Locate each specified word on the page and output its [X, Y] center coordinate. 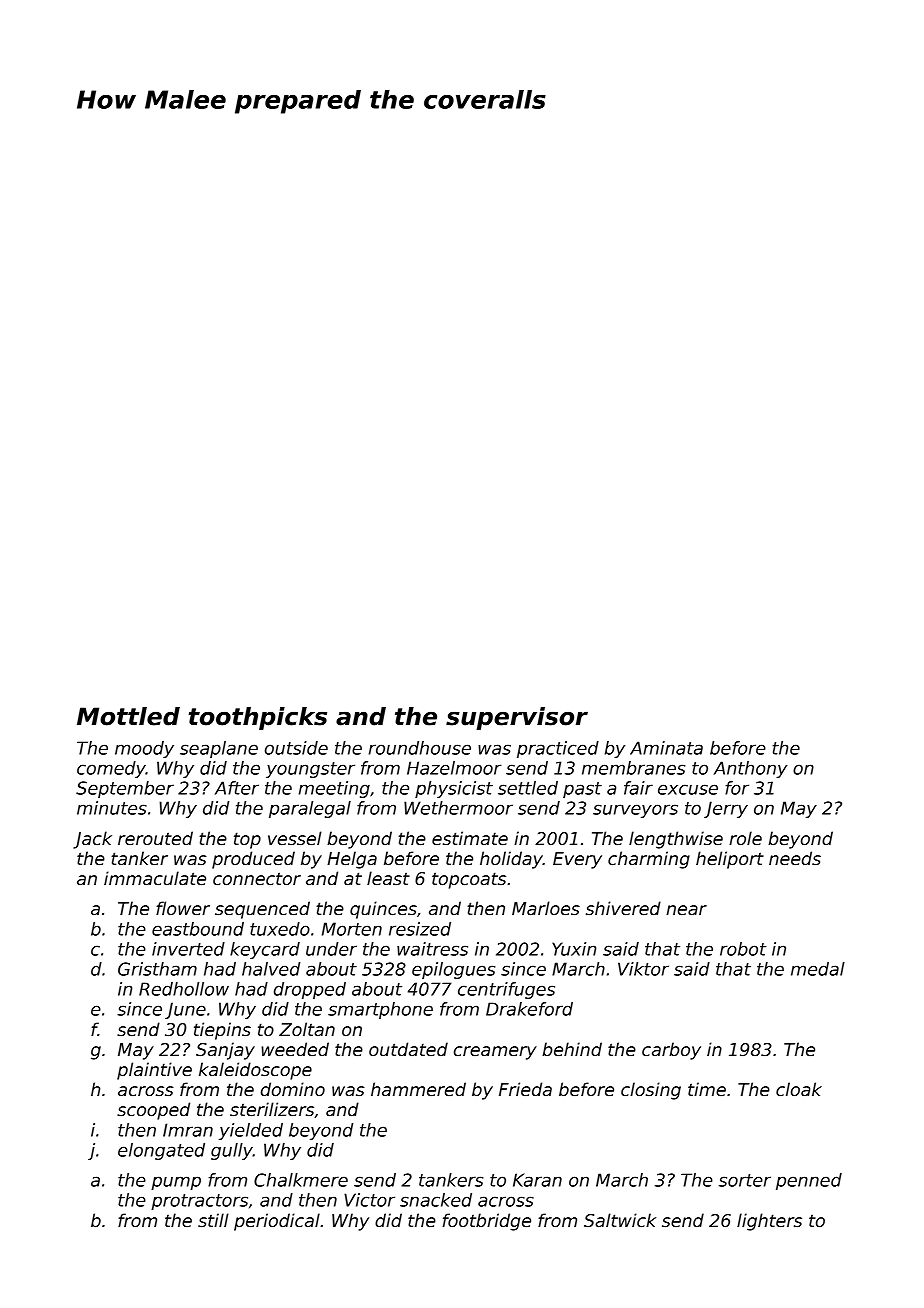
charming [649, 860]
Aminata [666, 748]
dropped [310, 990]
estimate [470, 838]
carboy [671, 1051]
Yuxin [574, 949]
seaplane [219, 749]
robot [743, 949]
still [213, 1220]
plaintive [154, 1071]
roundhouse [420, 748]
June [185, 1010]
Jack [92, 840]
